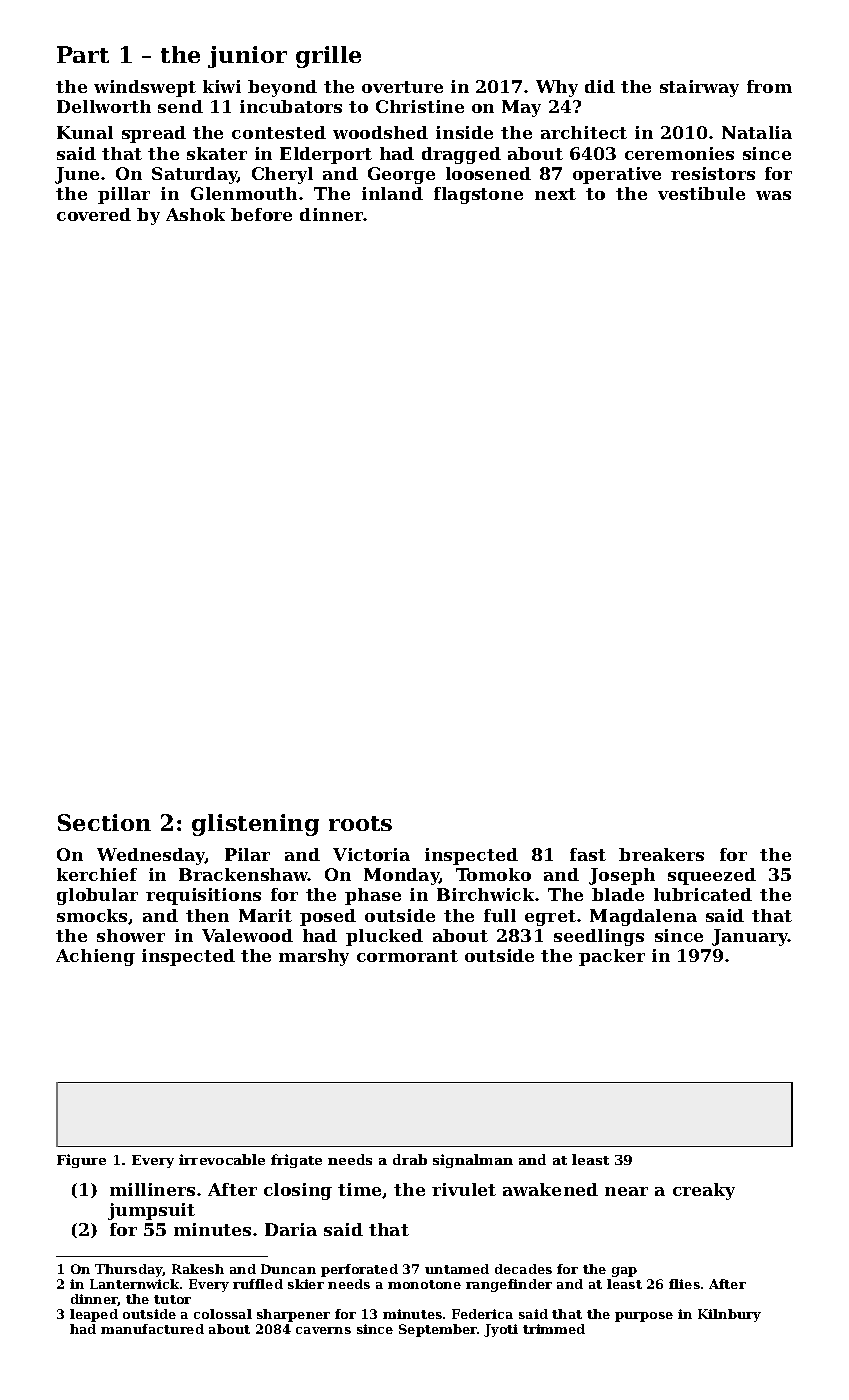 The height and width of the document is (1400, 849). What do you see at coordinates (729, 1315) in the document?
I see `Kilnbury` at bounding box center [729, 1315].
